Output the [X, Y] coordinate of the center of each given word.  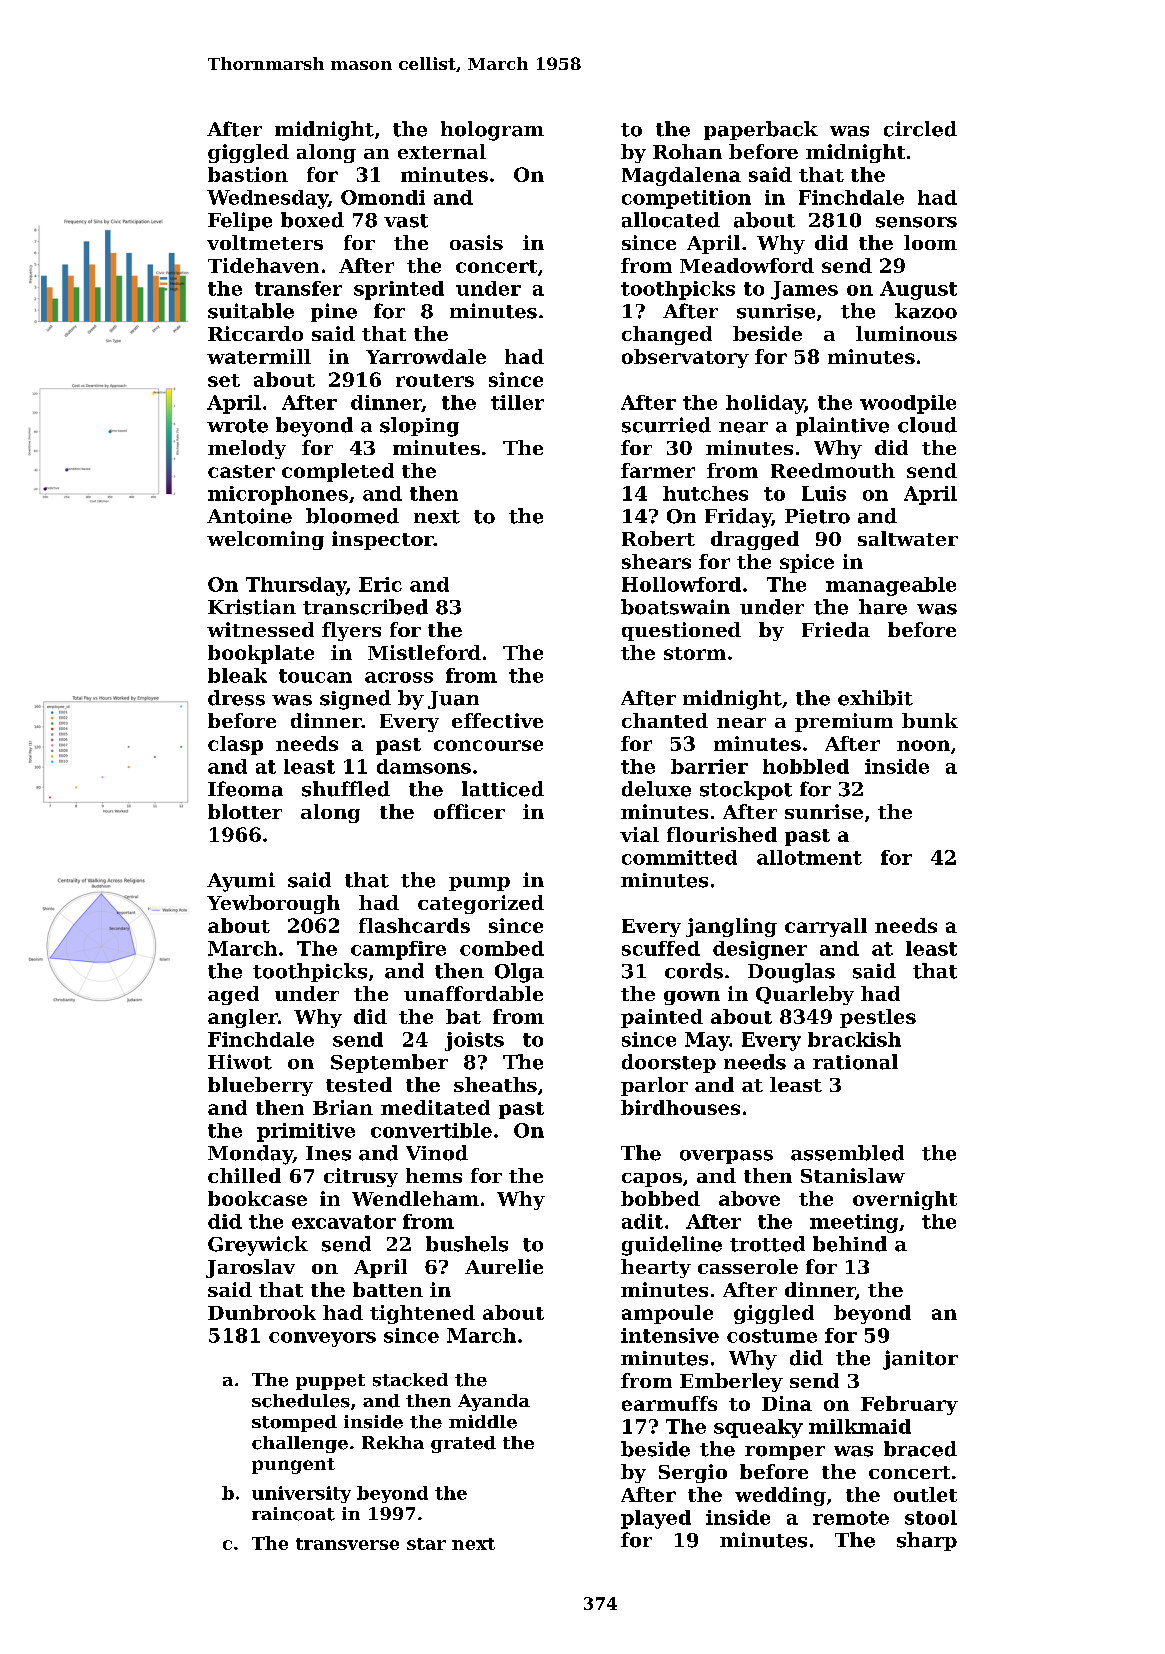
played [656, 1519]
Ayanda [494, 1402]
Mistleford [424, 652]
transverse [347, 1544]
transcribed [365, 607]
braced [920, 1449]
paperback [761, 130]
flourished [722, 834]
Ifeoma [245, 789]
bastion [248, 174]
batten [388, 1289]
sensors [916, 222]
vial [639, 834]
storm [695, 653]
